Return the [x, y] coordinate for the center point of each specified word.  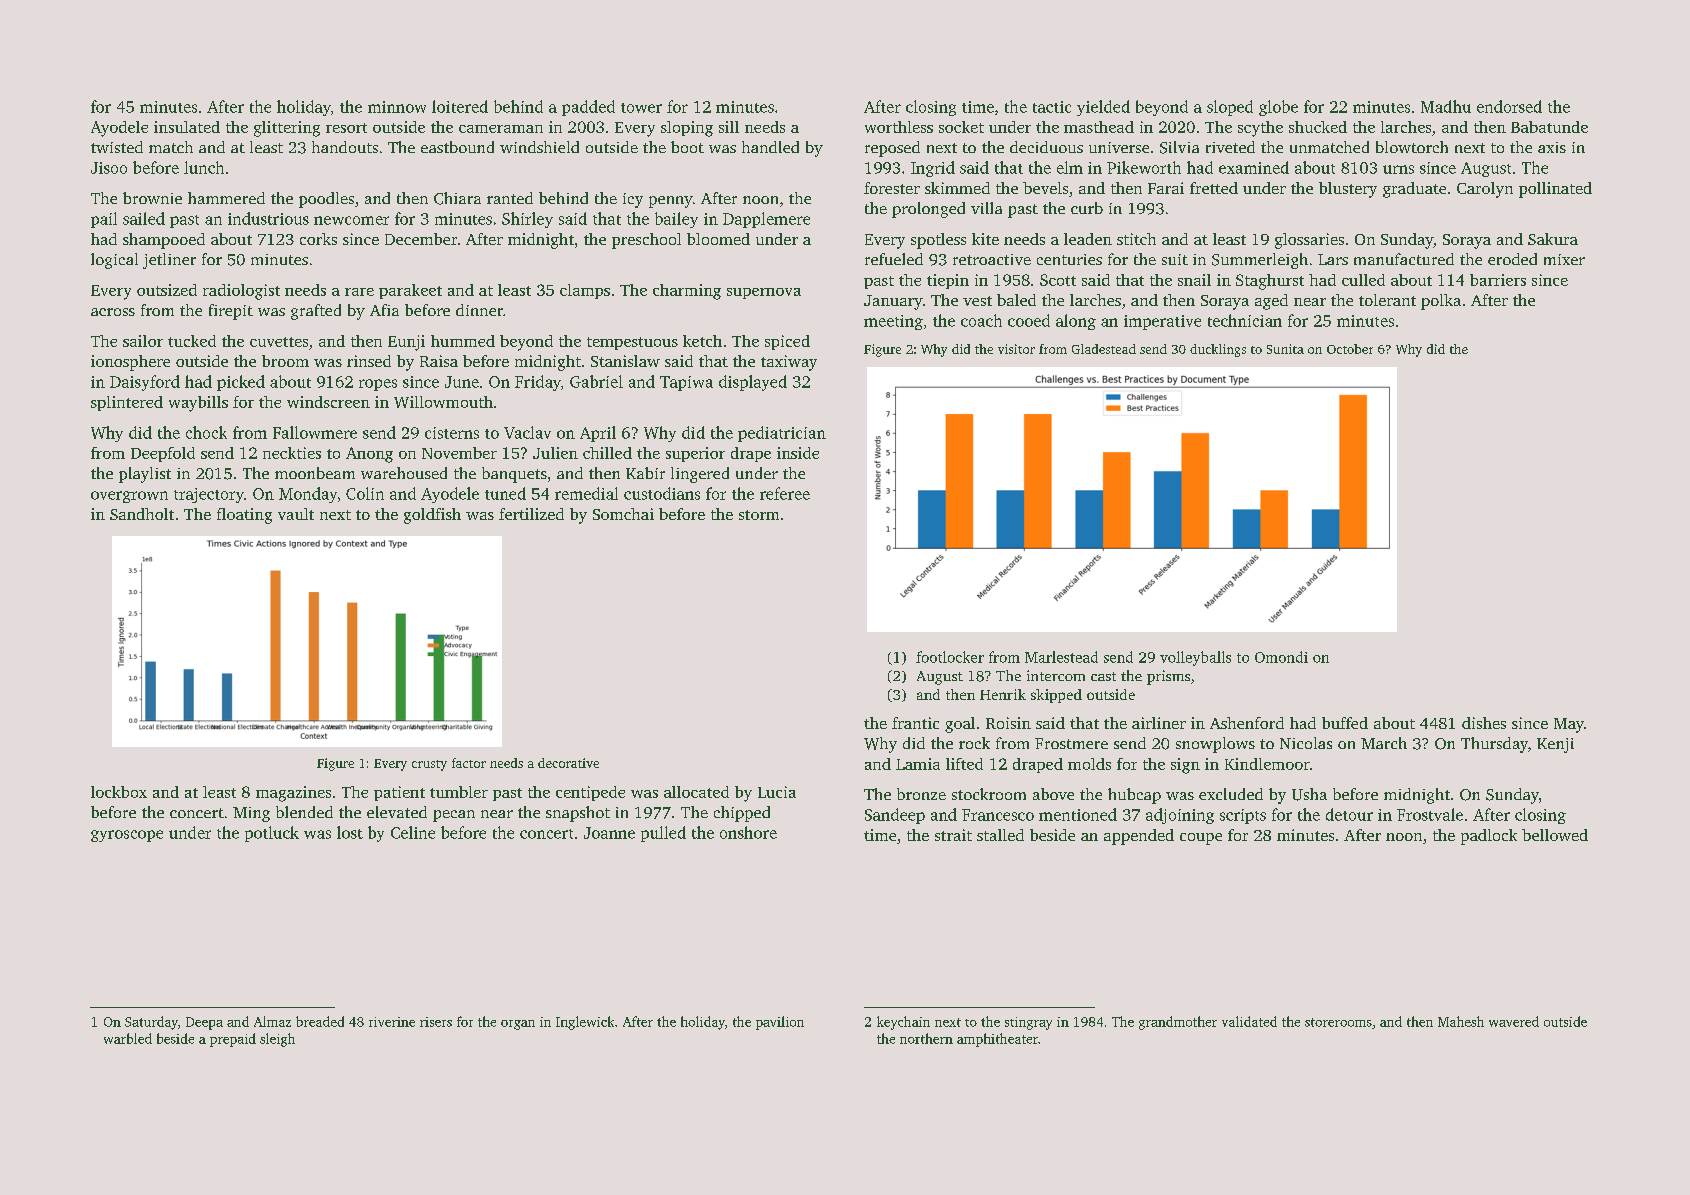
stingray [1028, 1023]
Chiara [457, 198]
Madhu [1446, 106]
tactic [1052, 107]
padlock [1489, 837]
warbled [128, 1038]
